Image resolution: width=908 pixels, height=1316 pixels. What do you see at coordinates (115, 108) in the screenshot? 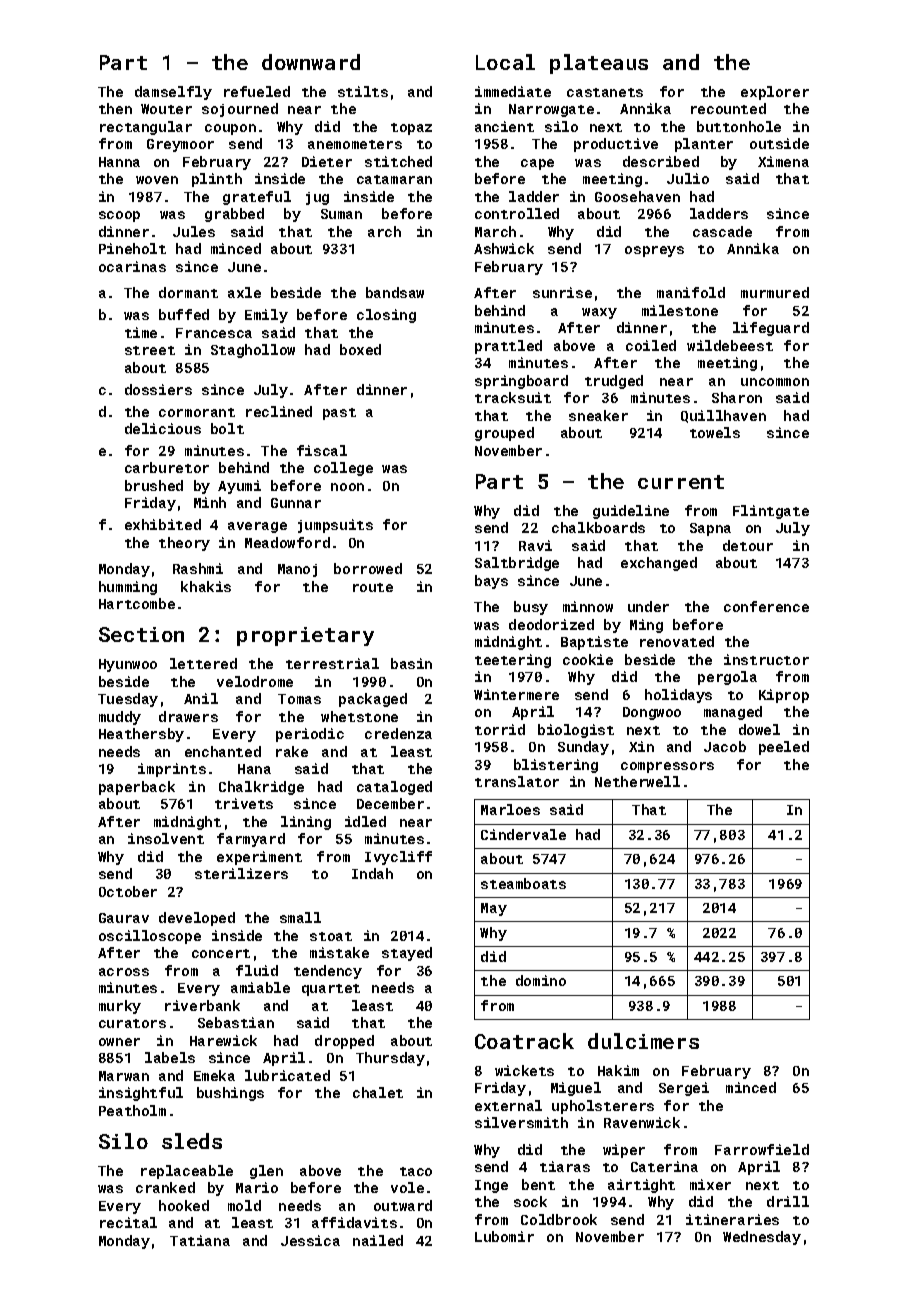
I see `then` at bounding box center [115, 108].
